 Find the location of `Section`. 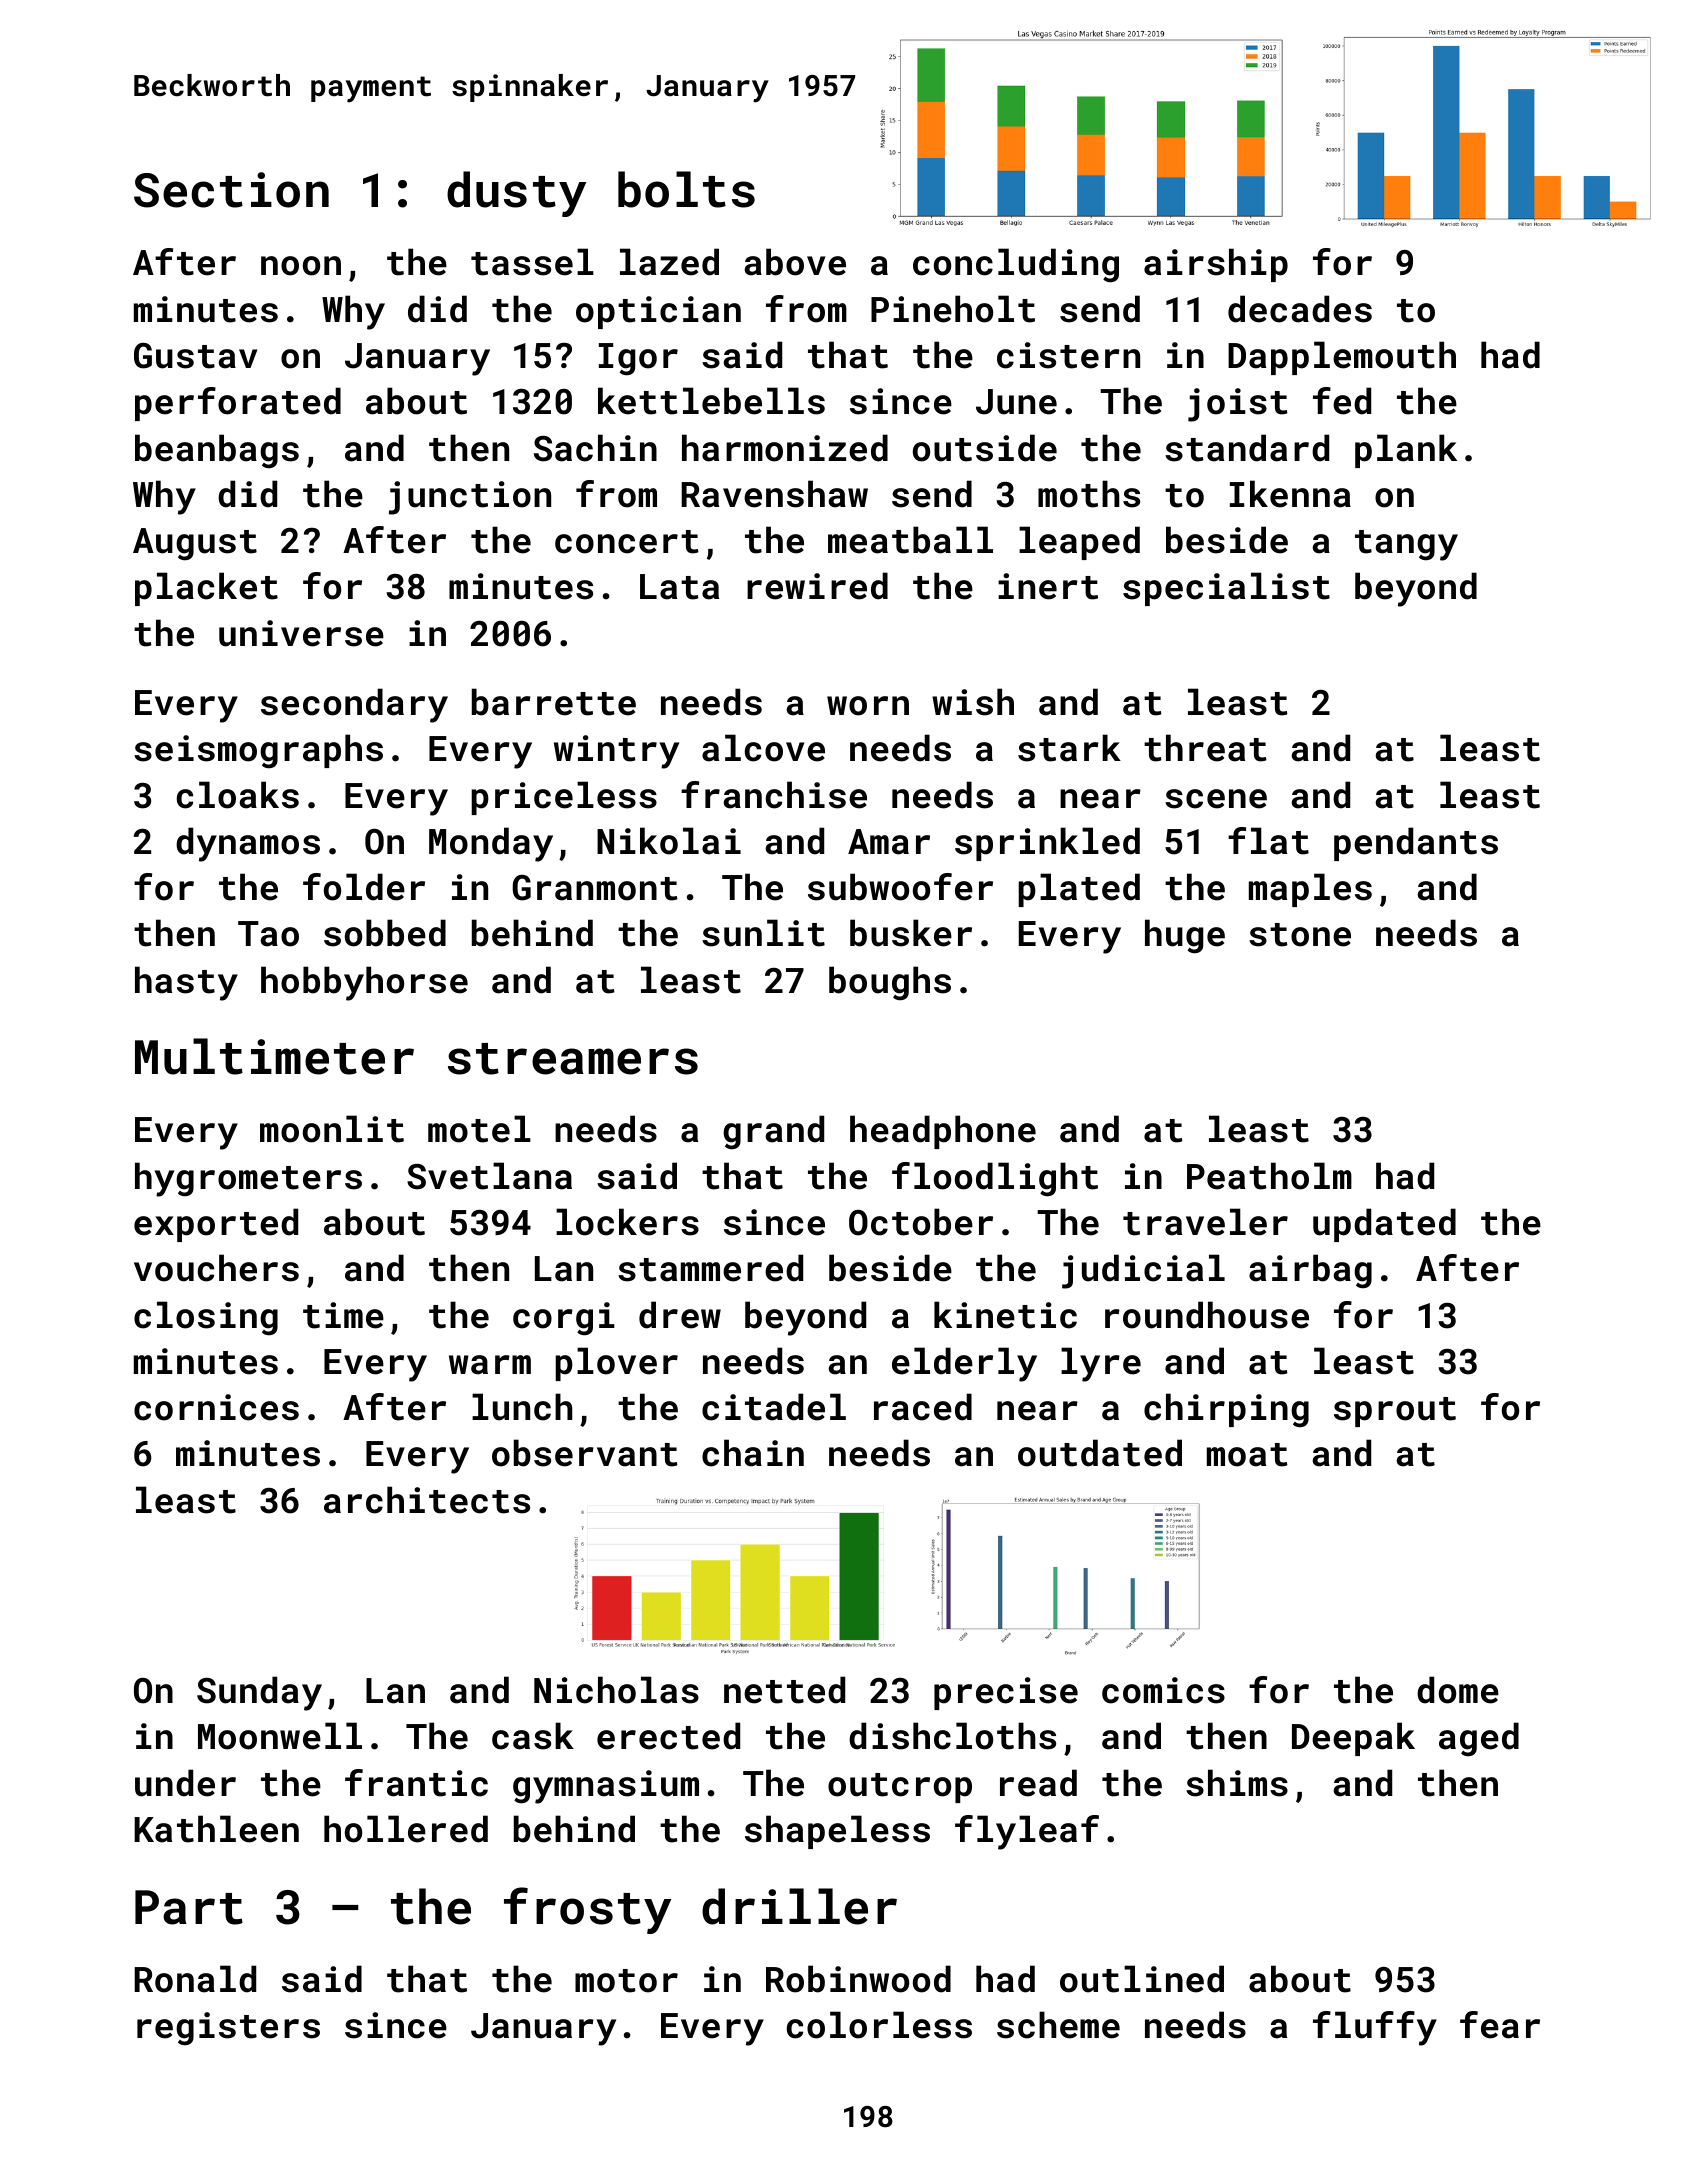

Section is located at coordinates (231, 190).
